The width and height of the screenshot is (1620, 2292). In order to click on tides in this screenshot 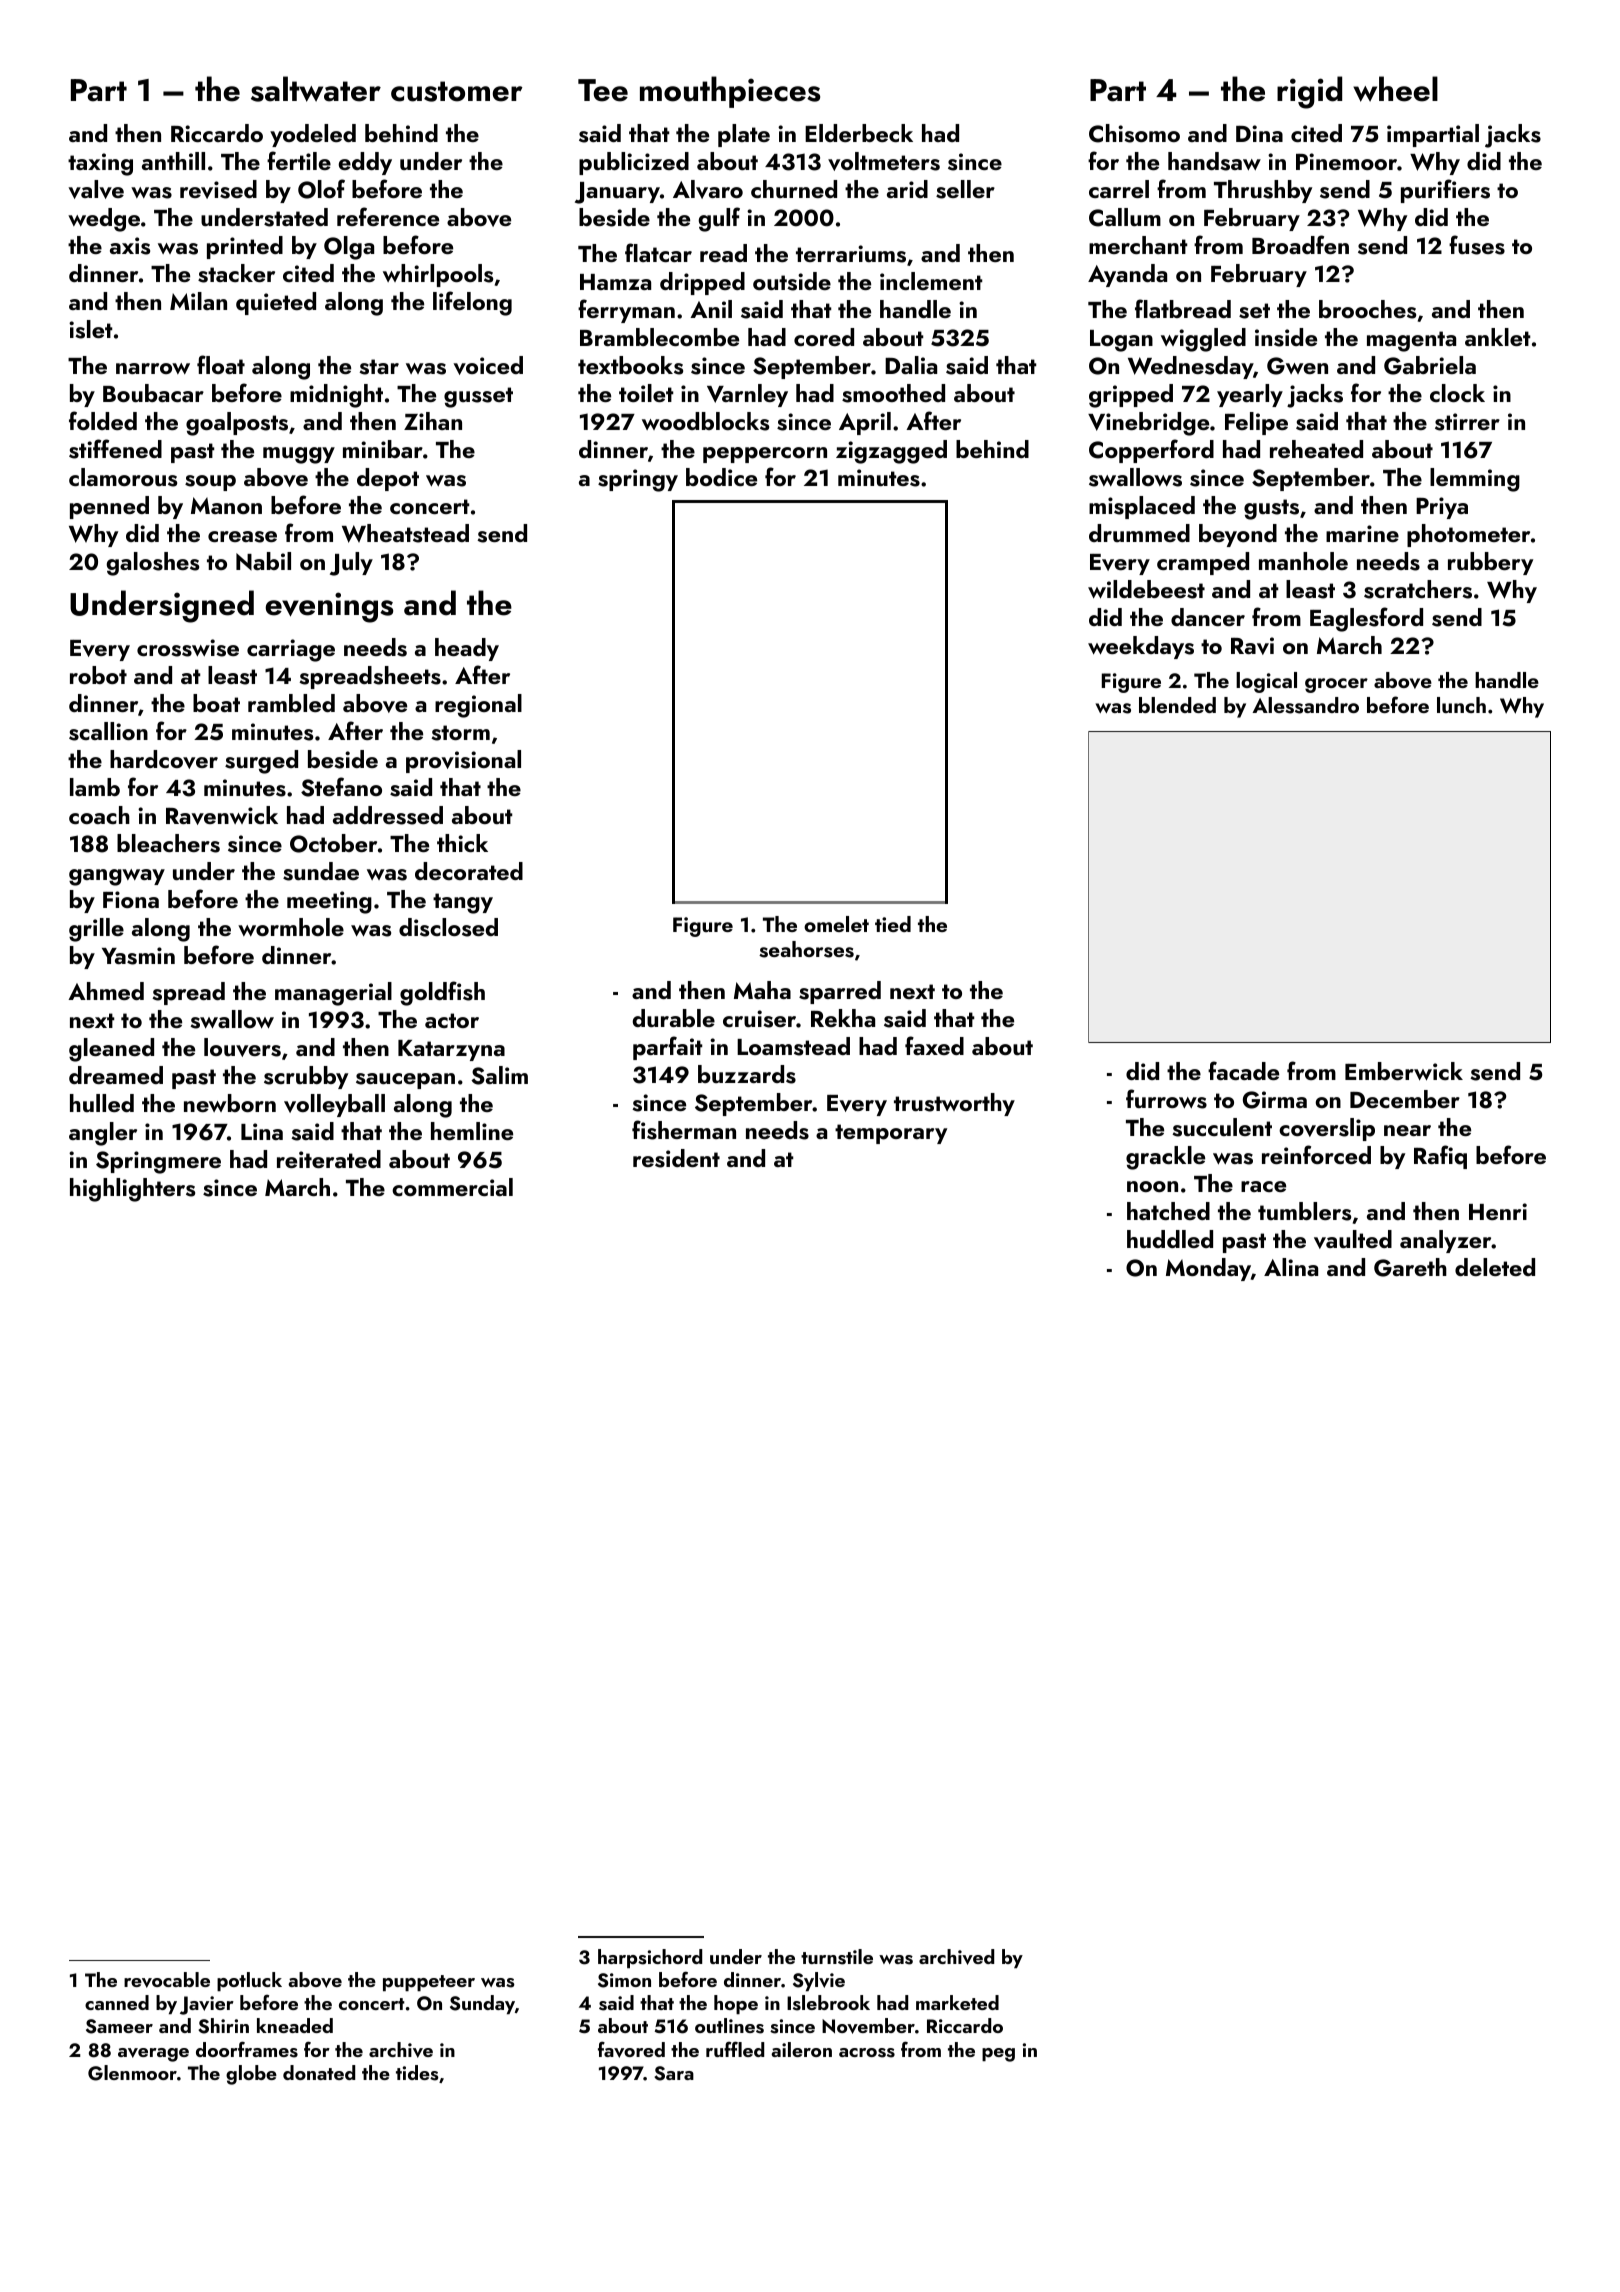, I will do `click(417, 2073)`.
